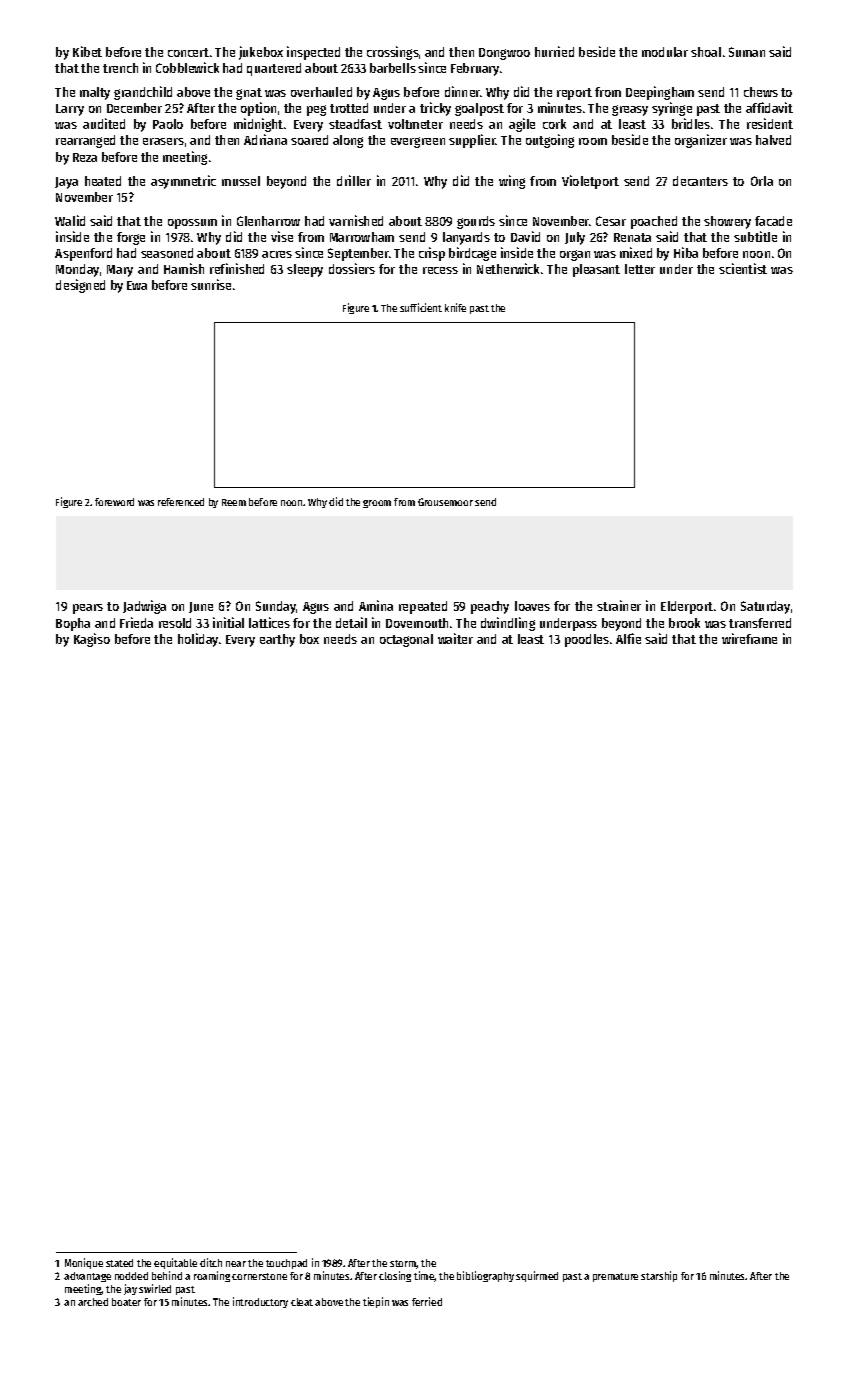 This document has width=849, height=1400. What do you see at coordinates (590, 182) in the document?
I see `Violetport` at bounding box center [590, 182].
